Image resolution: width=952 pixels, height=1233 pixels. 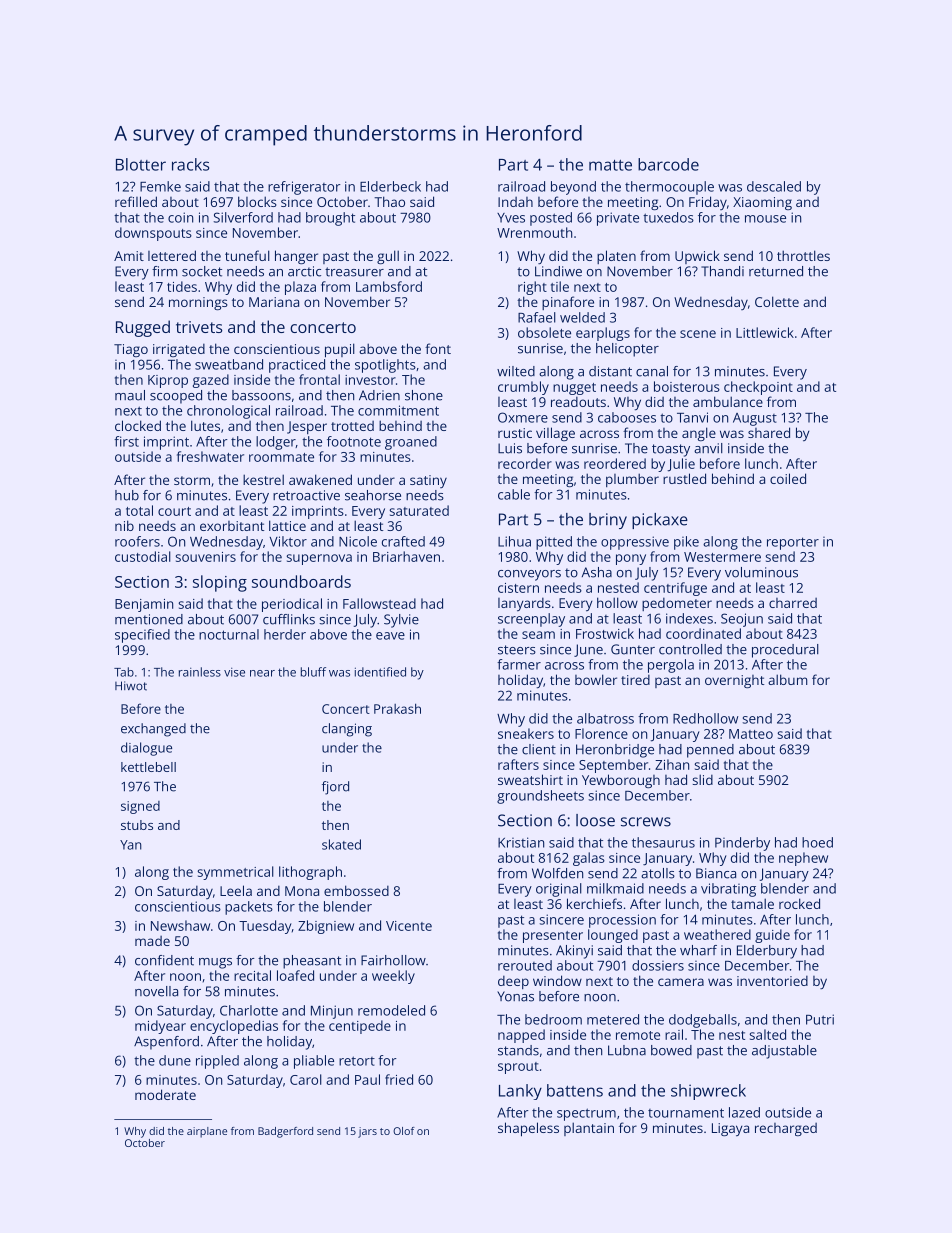 What do you see at coordinates (687, 386) in the screenshot?
I see `boisterous` at bounding box center [687, 386].
